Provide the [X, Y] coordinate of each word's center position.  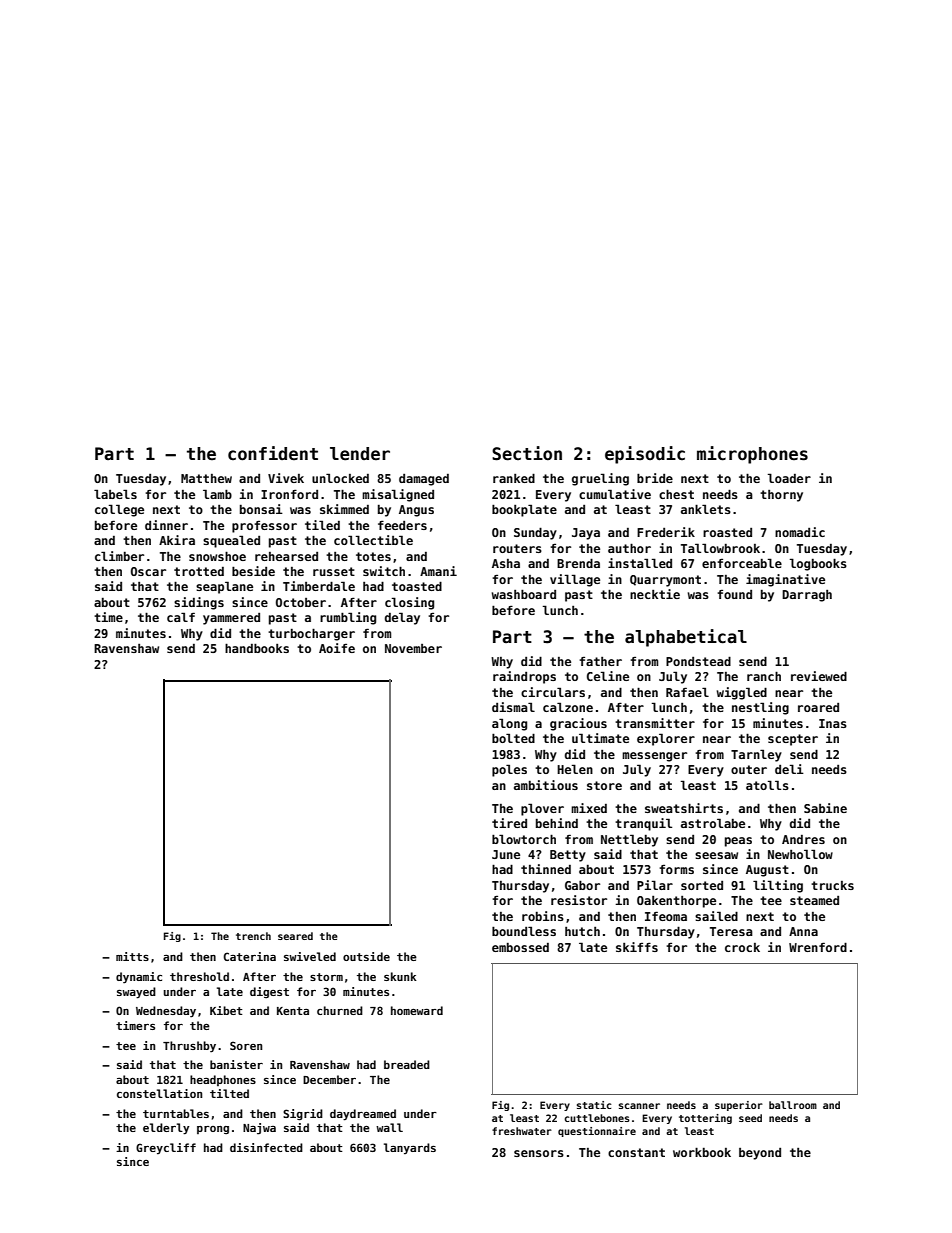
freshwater [522, 1131]
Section [527, 453]
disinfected [266, 1147]
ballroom [793, 1105]
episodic [645, 455]
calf [181, 617]
